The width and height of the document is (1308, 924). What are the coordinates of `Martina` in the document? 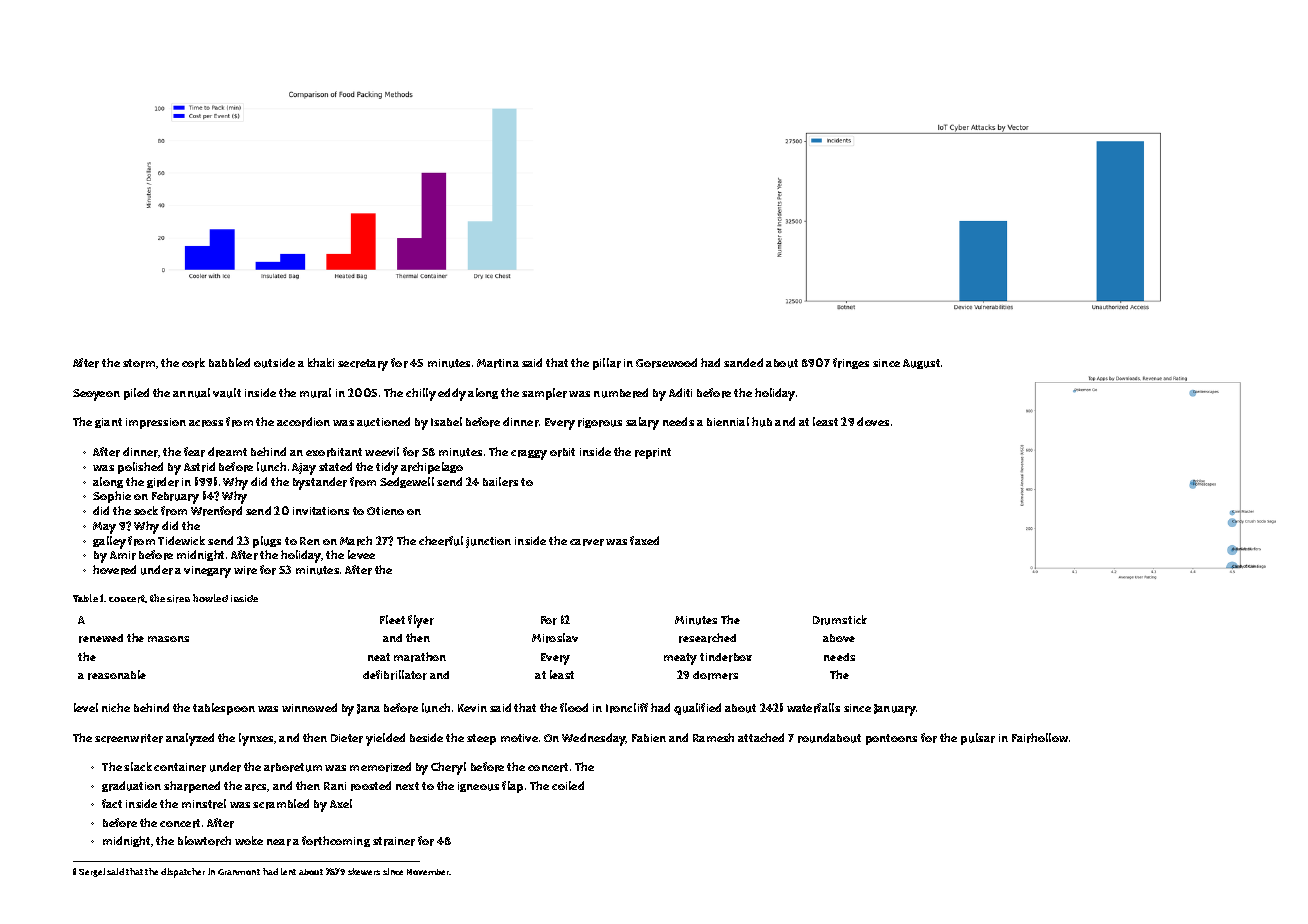 It's located at (498, 363).
